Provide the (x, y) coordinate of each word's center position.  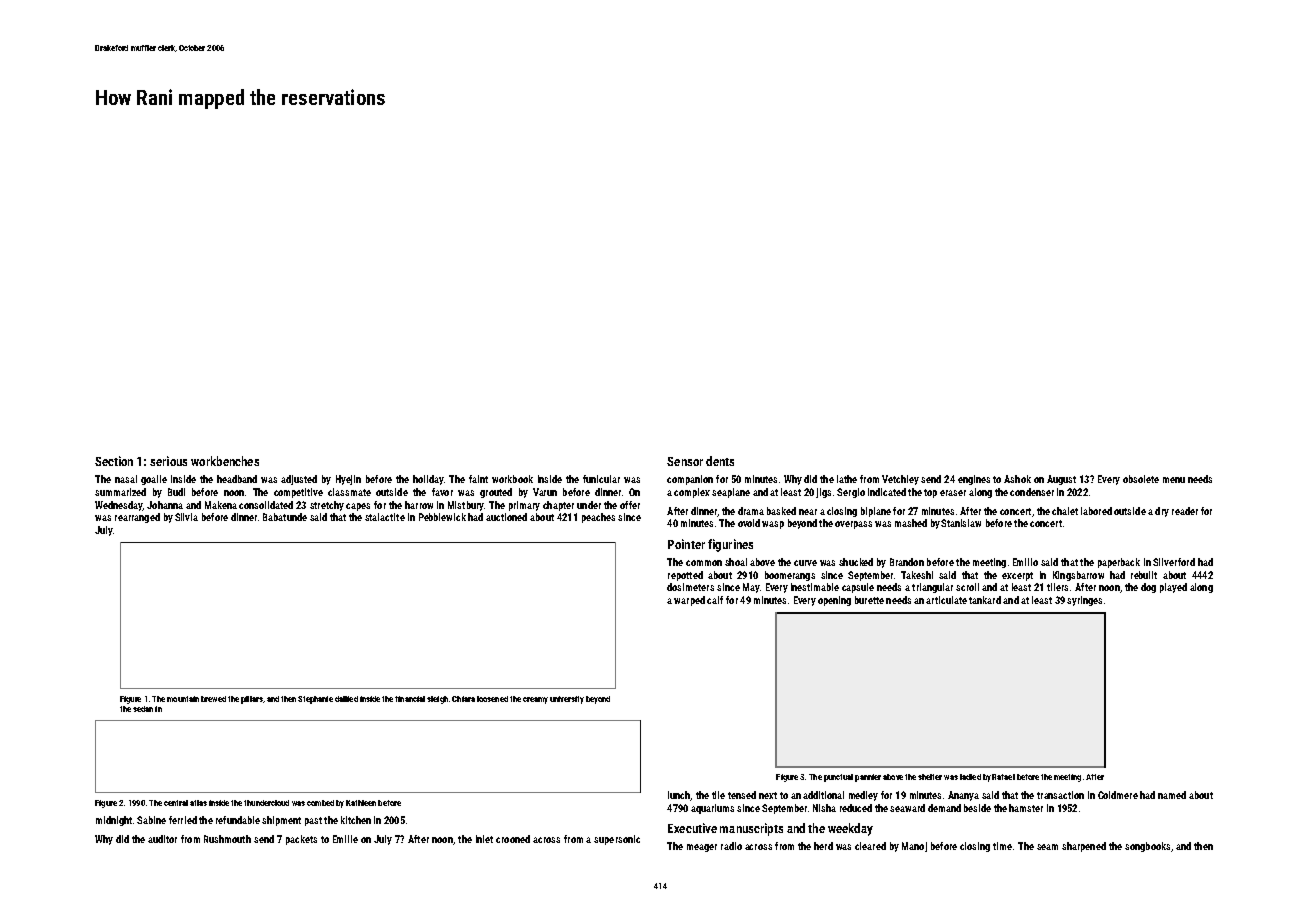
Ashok (1017, 479)
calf (715, 600)
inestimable (815, 587)
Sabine (151, 820)
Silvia (186, 517)
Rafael (1003, 777)
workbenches (225, 461)
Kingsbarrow (1078, 576)
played (1173, 588)
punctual (838, 778)
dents (720, 461)
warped (689, 601)
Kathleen (361, 803)
